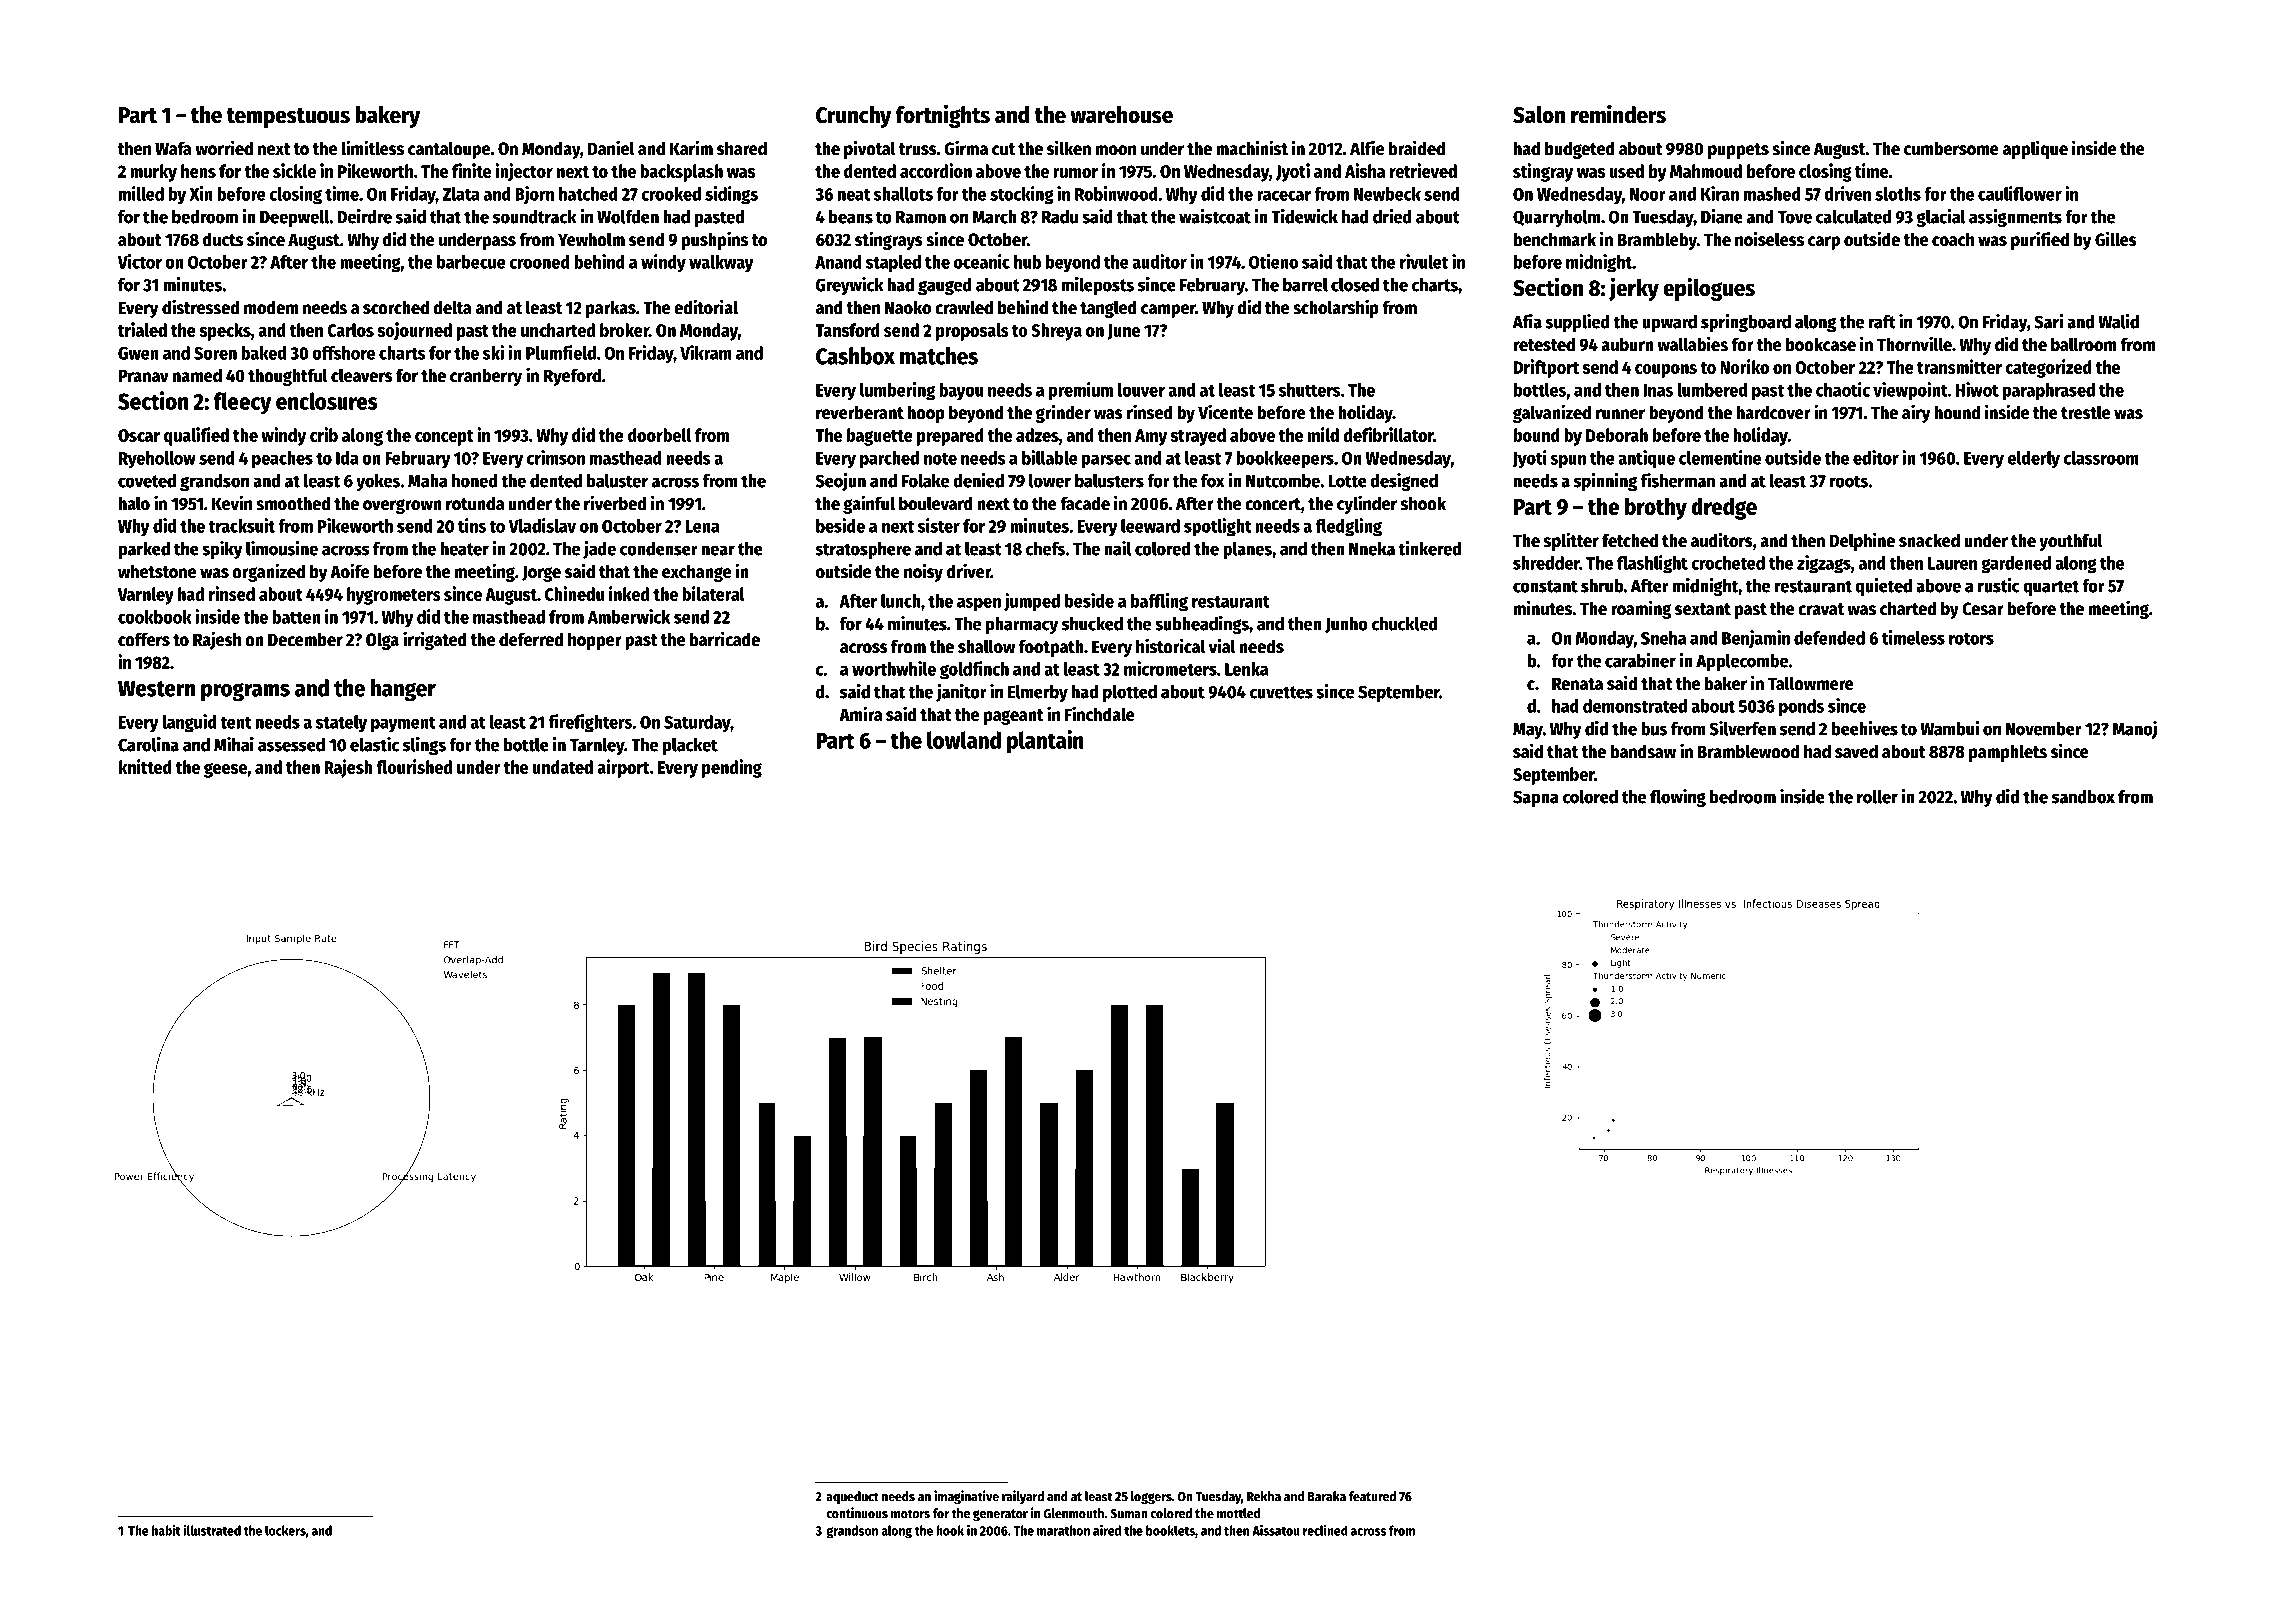 Image resolution: width=2282 pixels, height=1614 pixels. Describe the element at coordinates (853, 117) in the screenshot. I see `Crunchy` at that location.
